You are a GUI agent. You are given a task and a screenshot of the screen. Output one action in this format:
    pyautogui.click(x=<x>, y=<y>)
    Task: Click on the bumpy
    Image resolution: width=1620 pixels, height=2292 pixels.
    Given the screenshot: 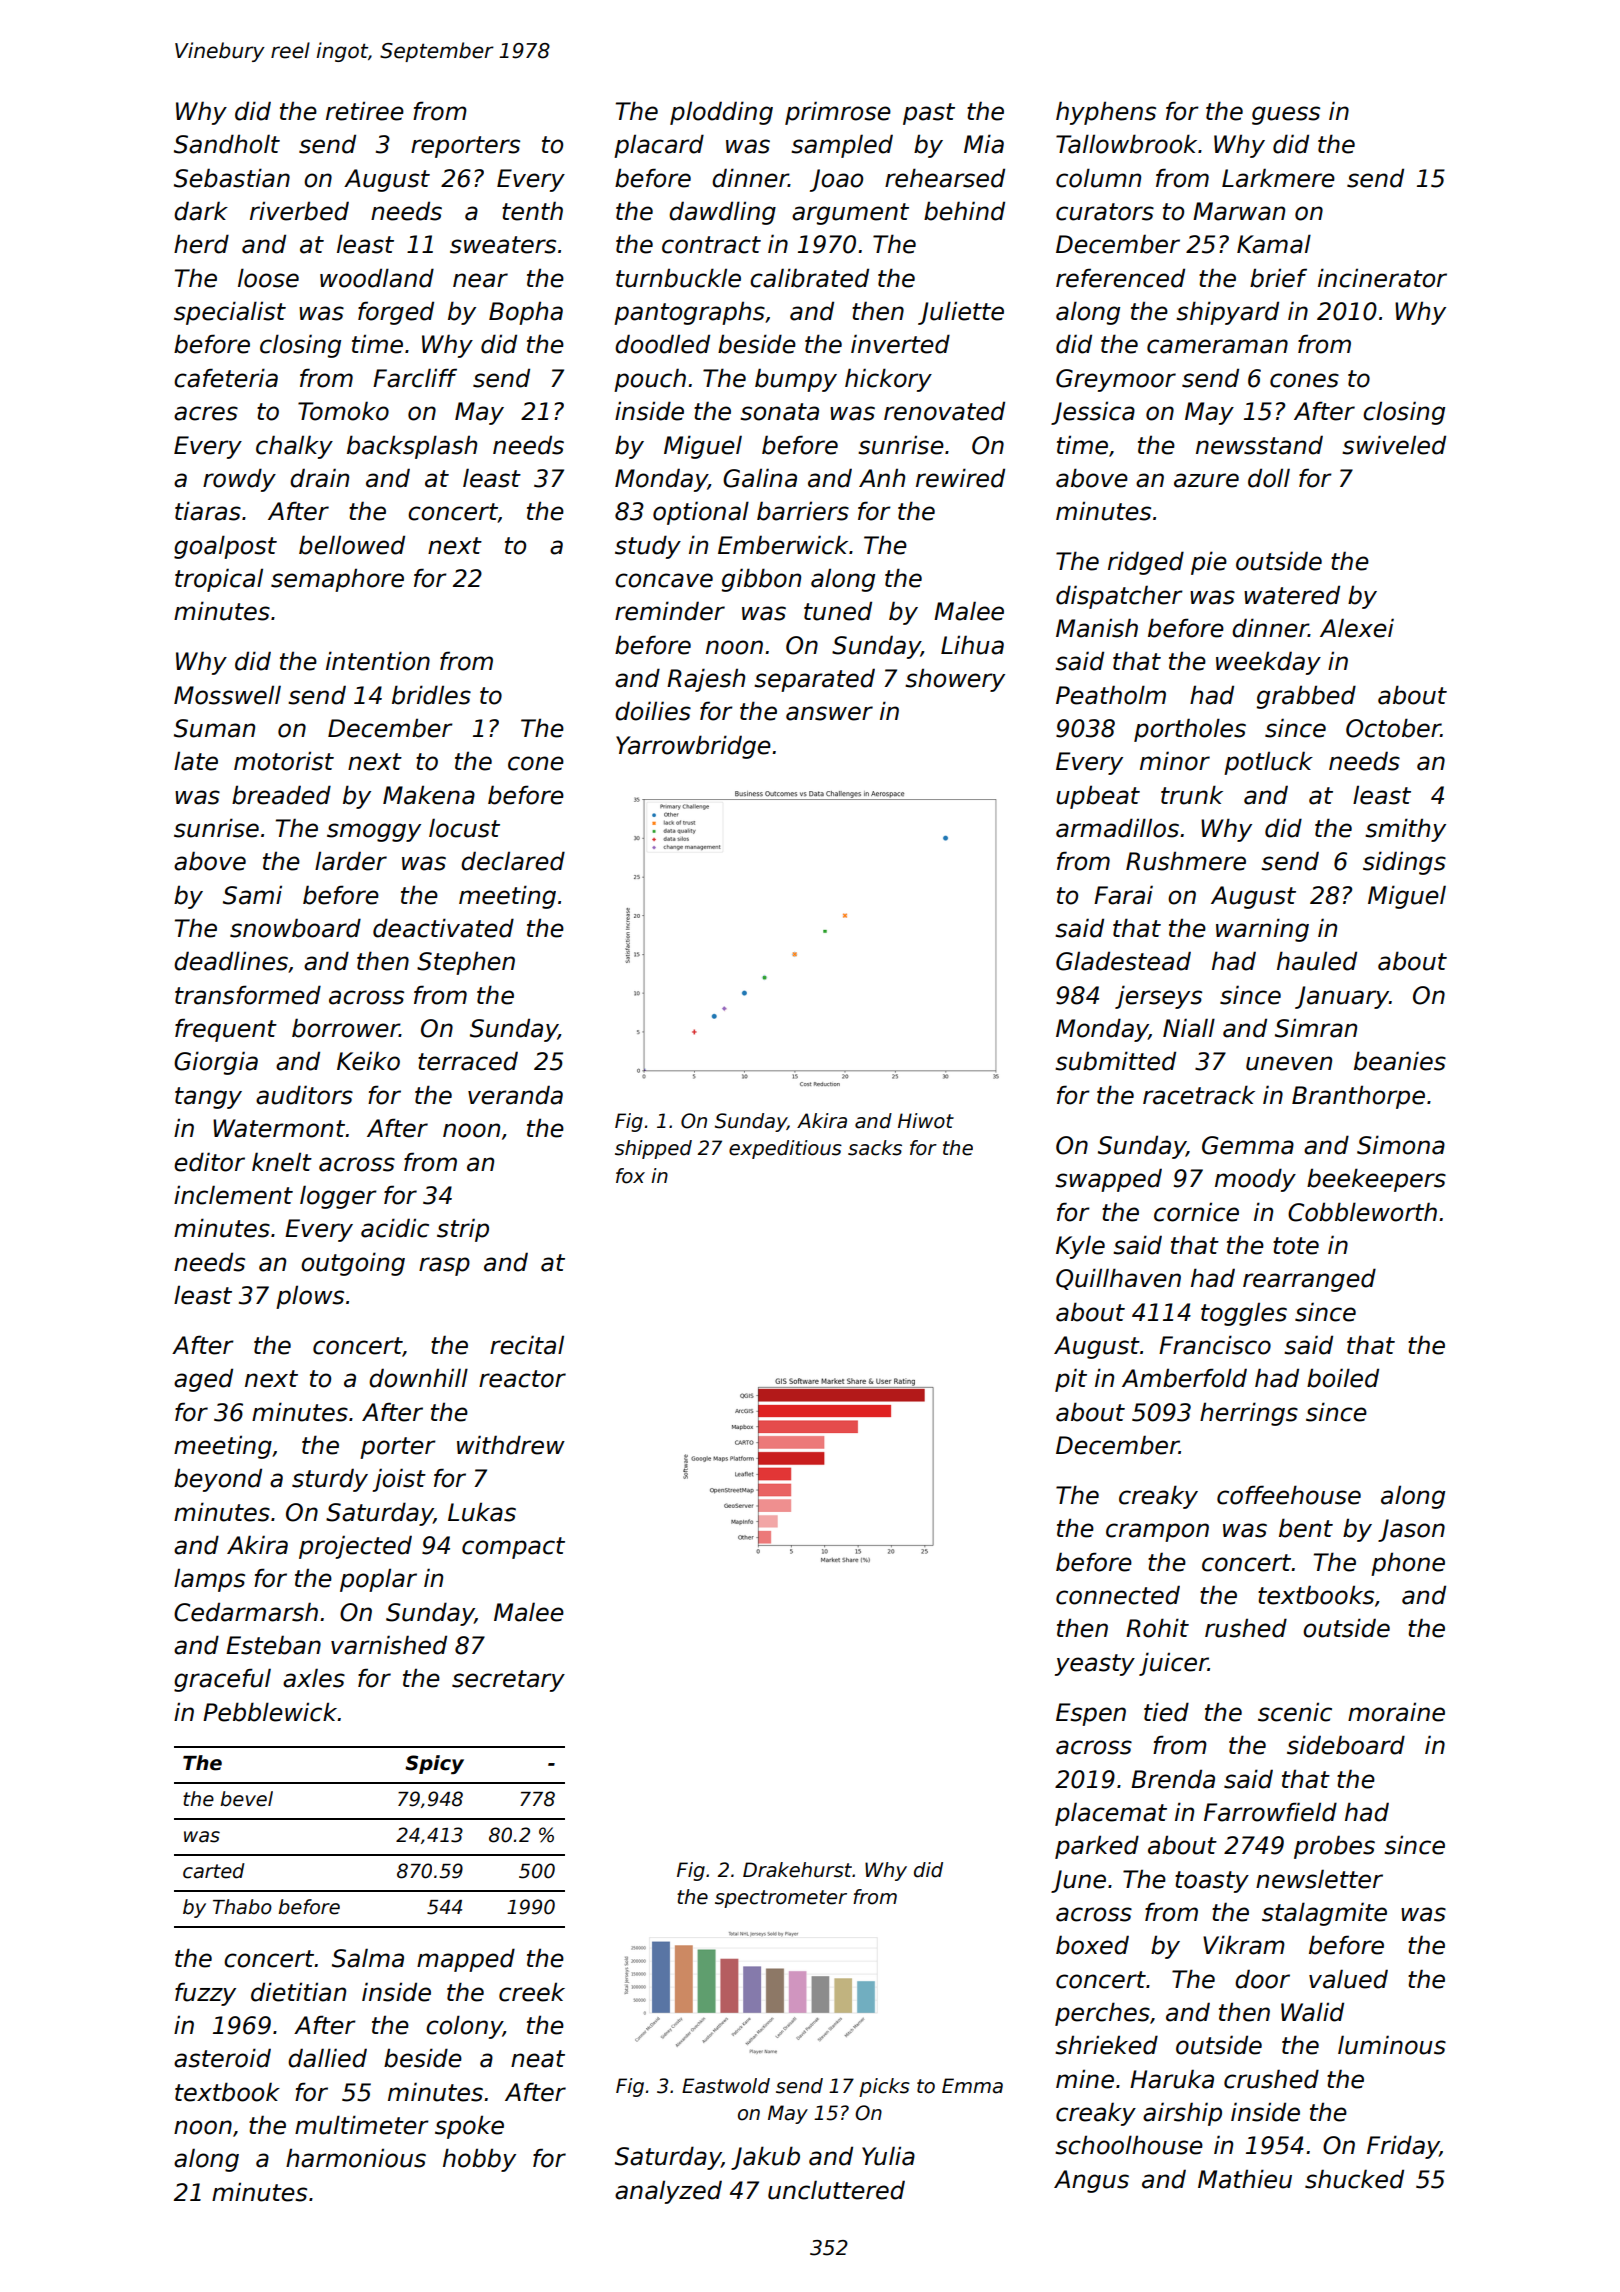 What is the action you would take?
    pyautogui.click(x=796, y=380)
